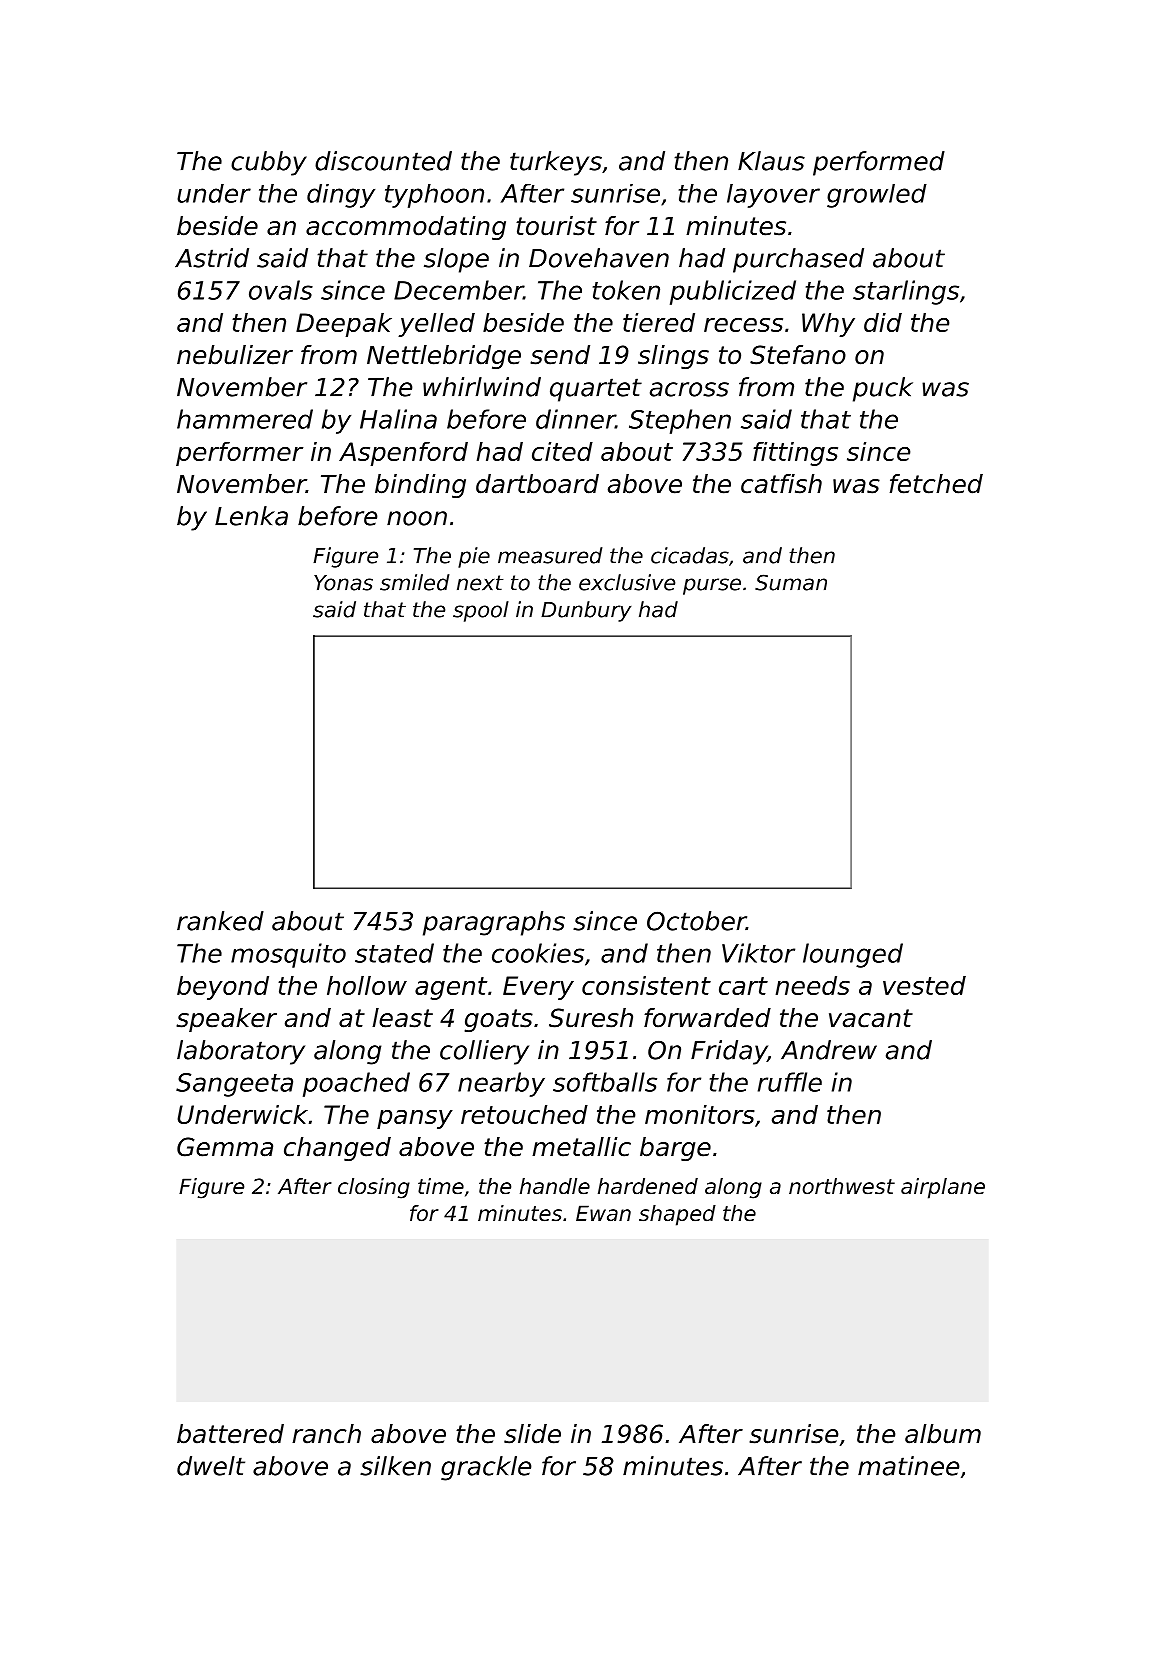 This screenshot has height=1654, width=1165. What do you see at coordinates (326, 1434) in the screenshot?
I see `ranch` at bounding box center [326, 1434].
